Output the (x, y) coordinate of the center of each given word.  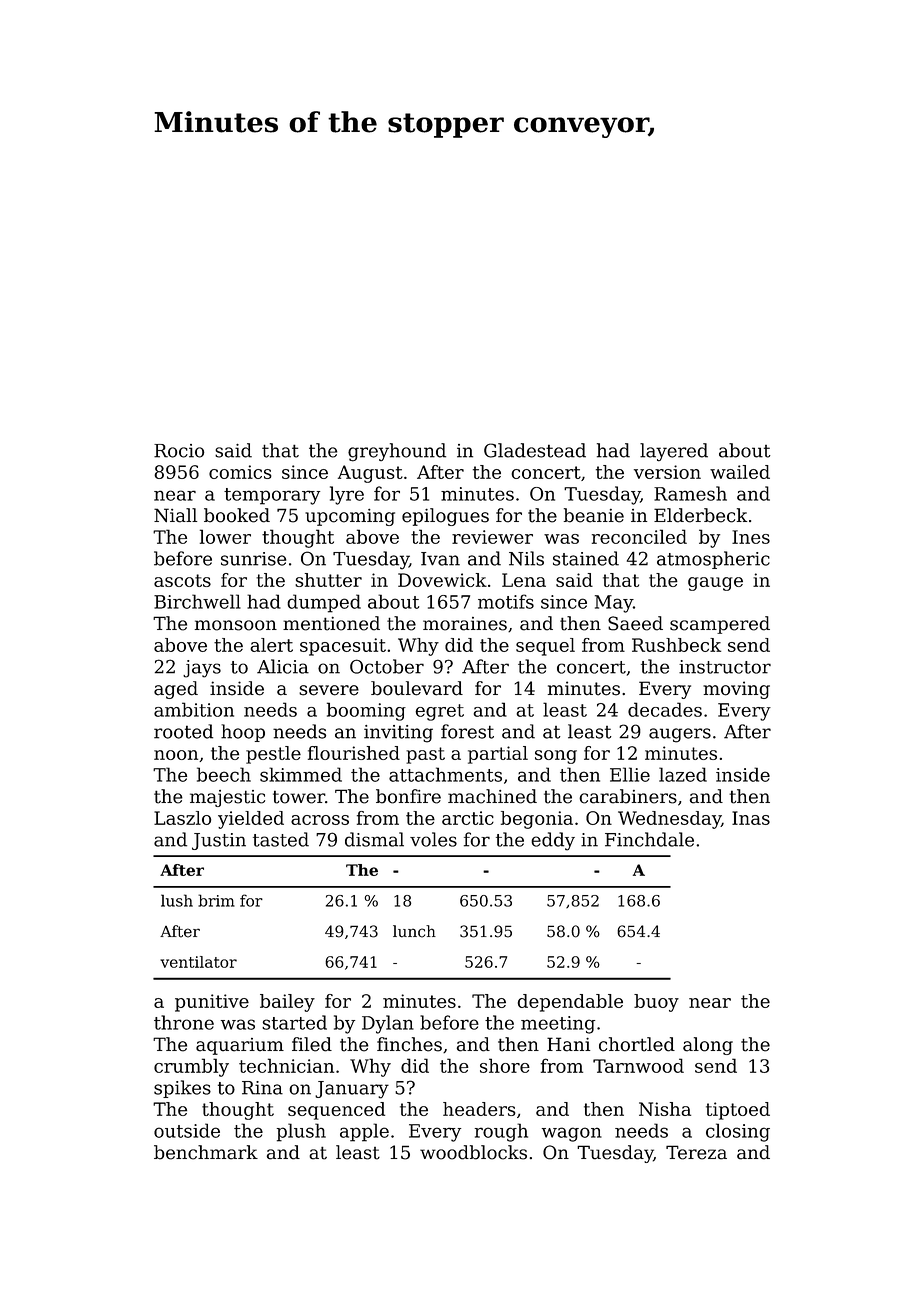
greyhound (397, 452)
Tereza (696, 1152)
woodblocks (473, 1152)
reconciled (639, 536)
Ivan (440, 559)
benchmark (206, 1152)
